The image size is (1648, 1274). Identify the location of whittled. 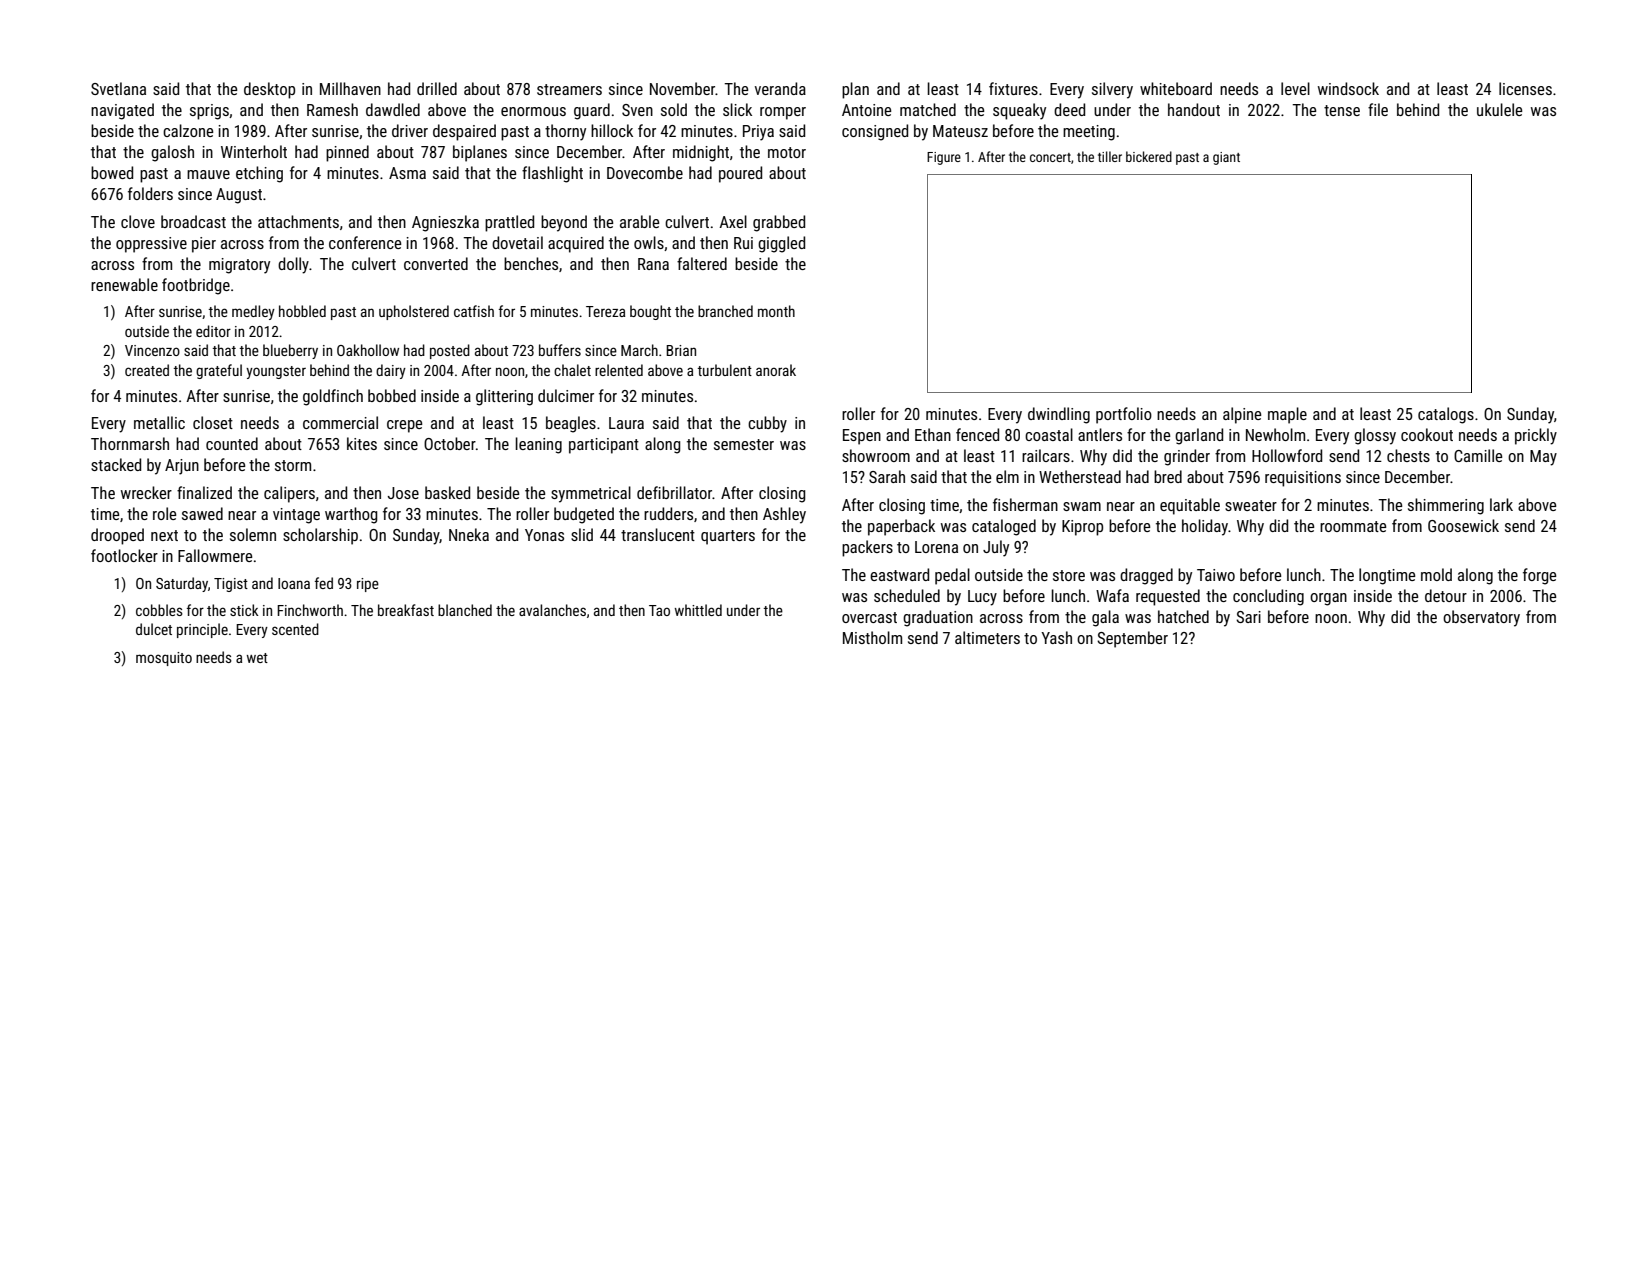
(698, 610).
